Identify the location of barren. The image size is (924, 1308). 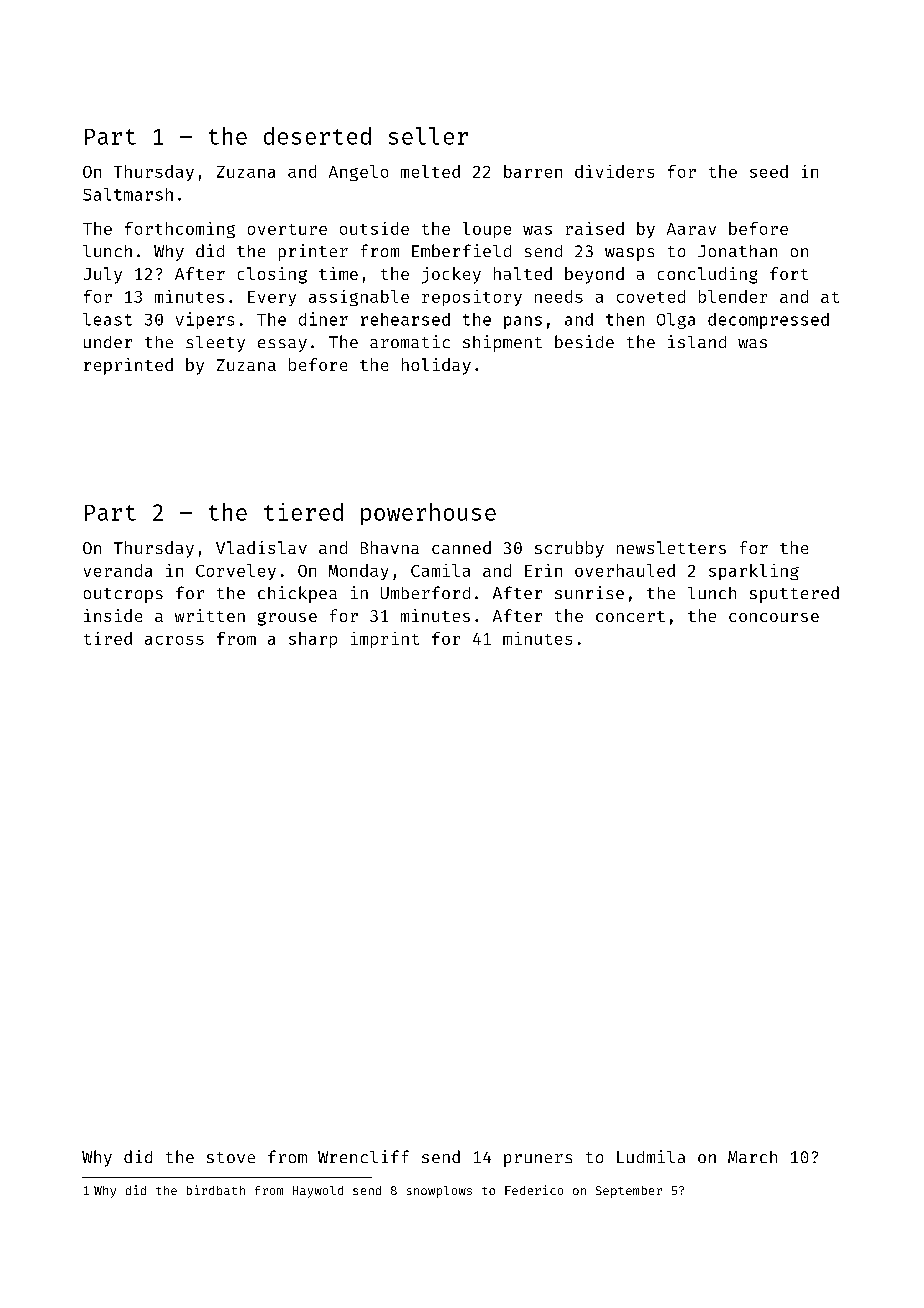
(533, 171).
